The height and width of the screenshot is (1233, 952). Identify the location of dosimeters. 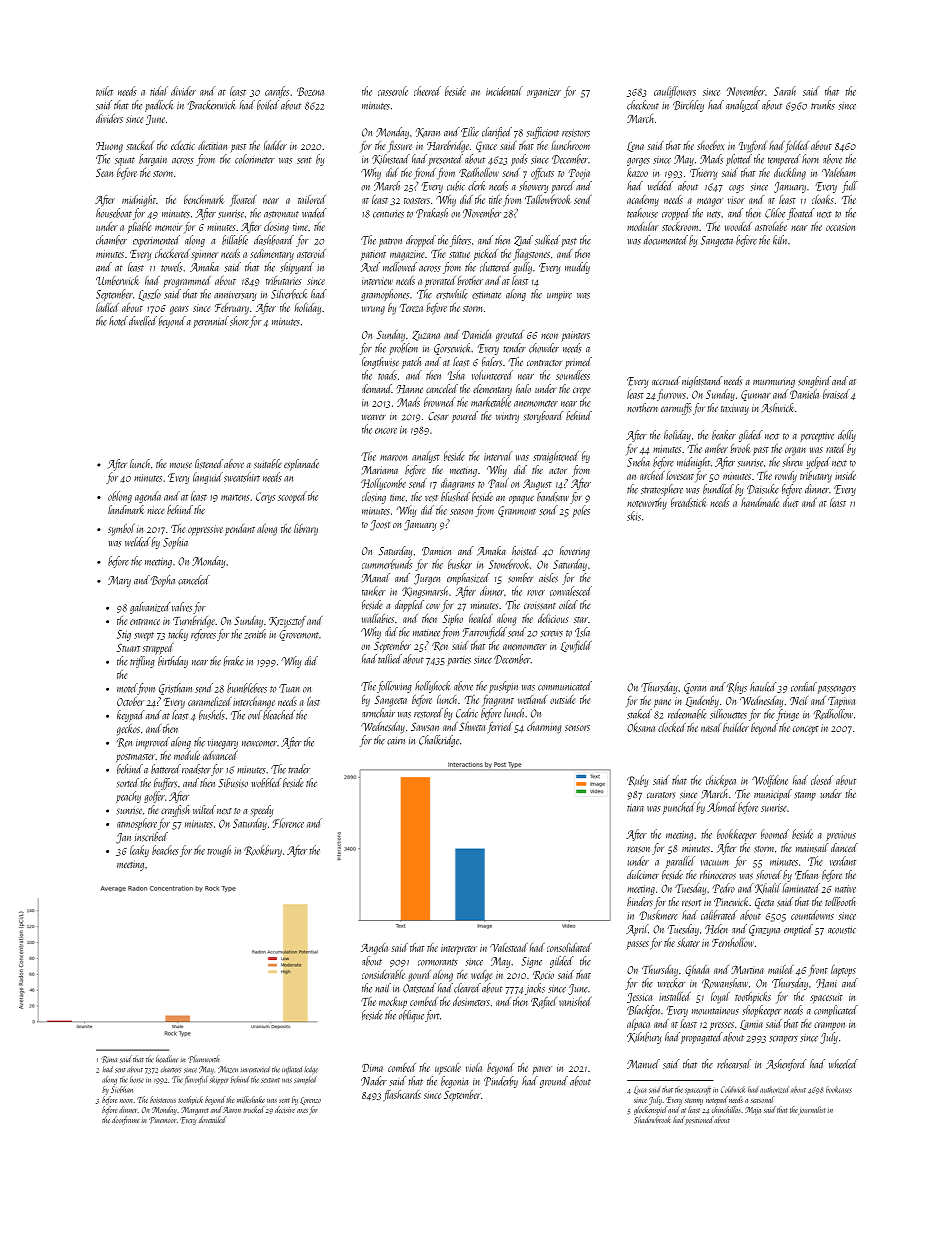
(471, 1001).
